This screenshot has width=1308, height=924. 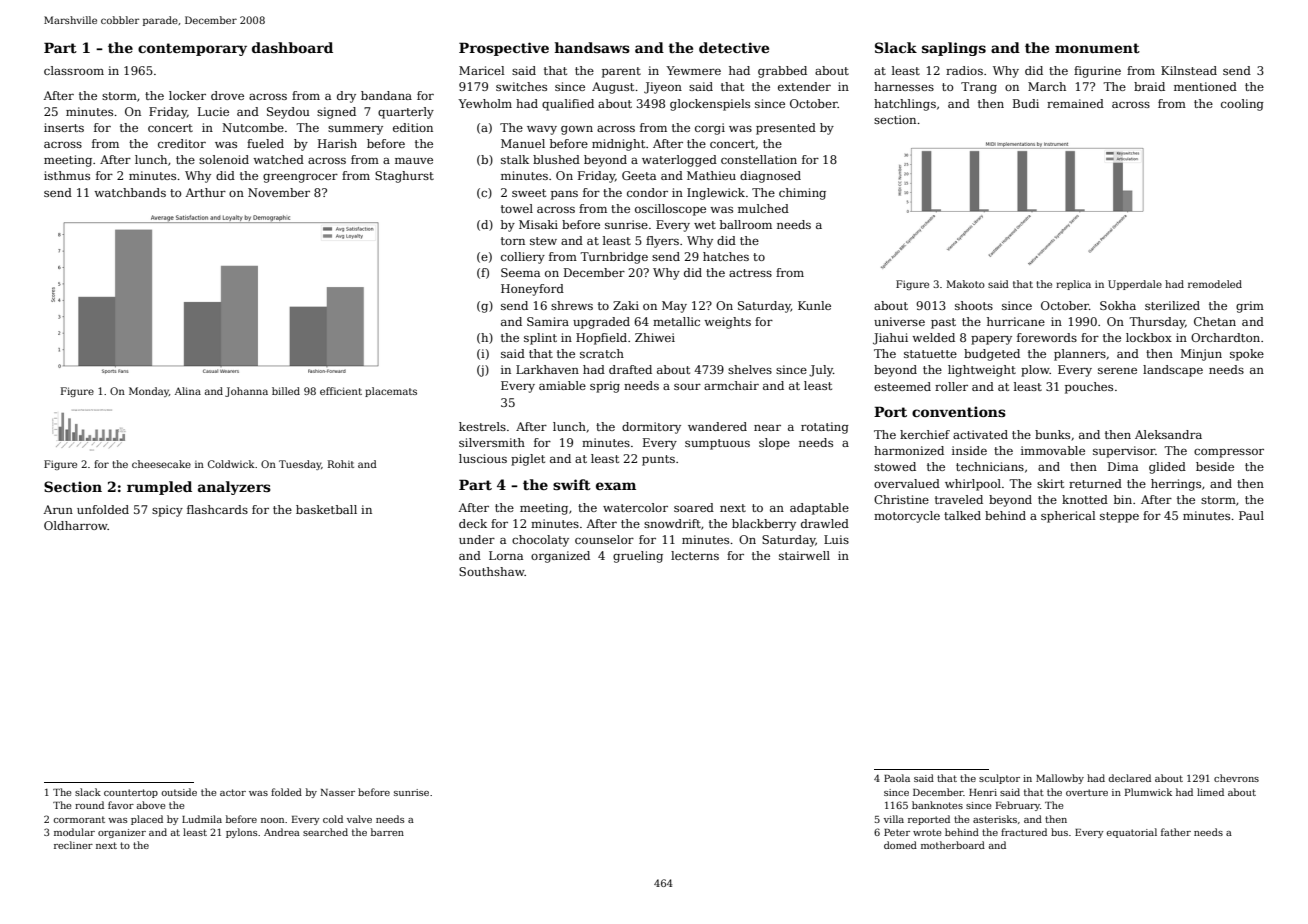 What do you see at coordinates (562, 385) in the screenshot?
I see `amiable` at bounding box center [562, 385].
